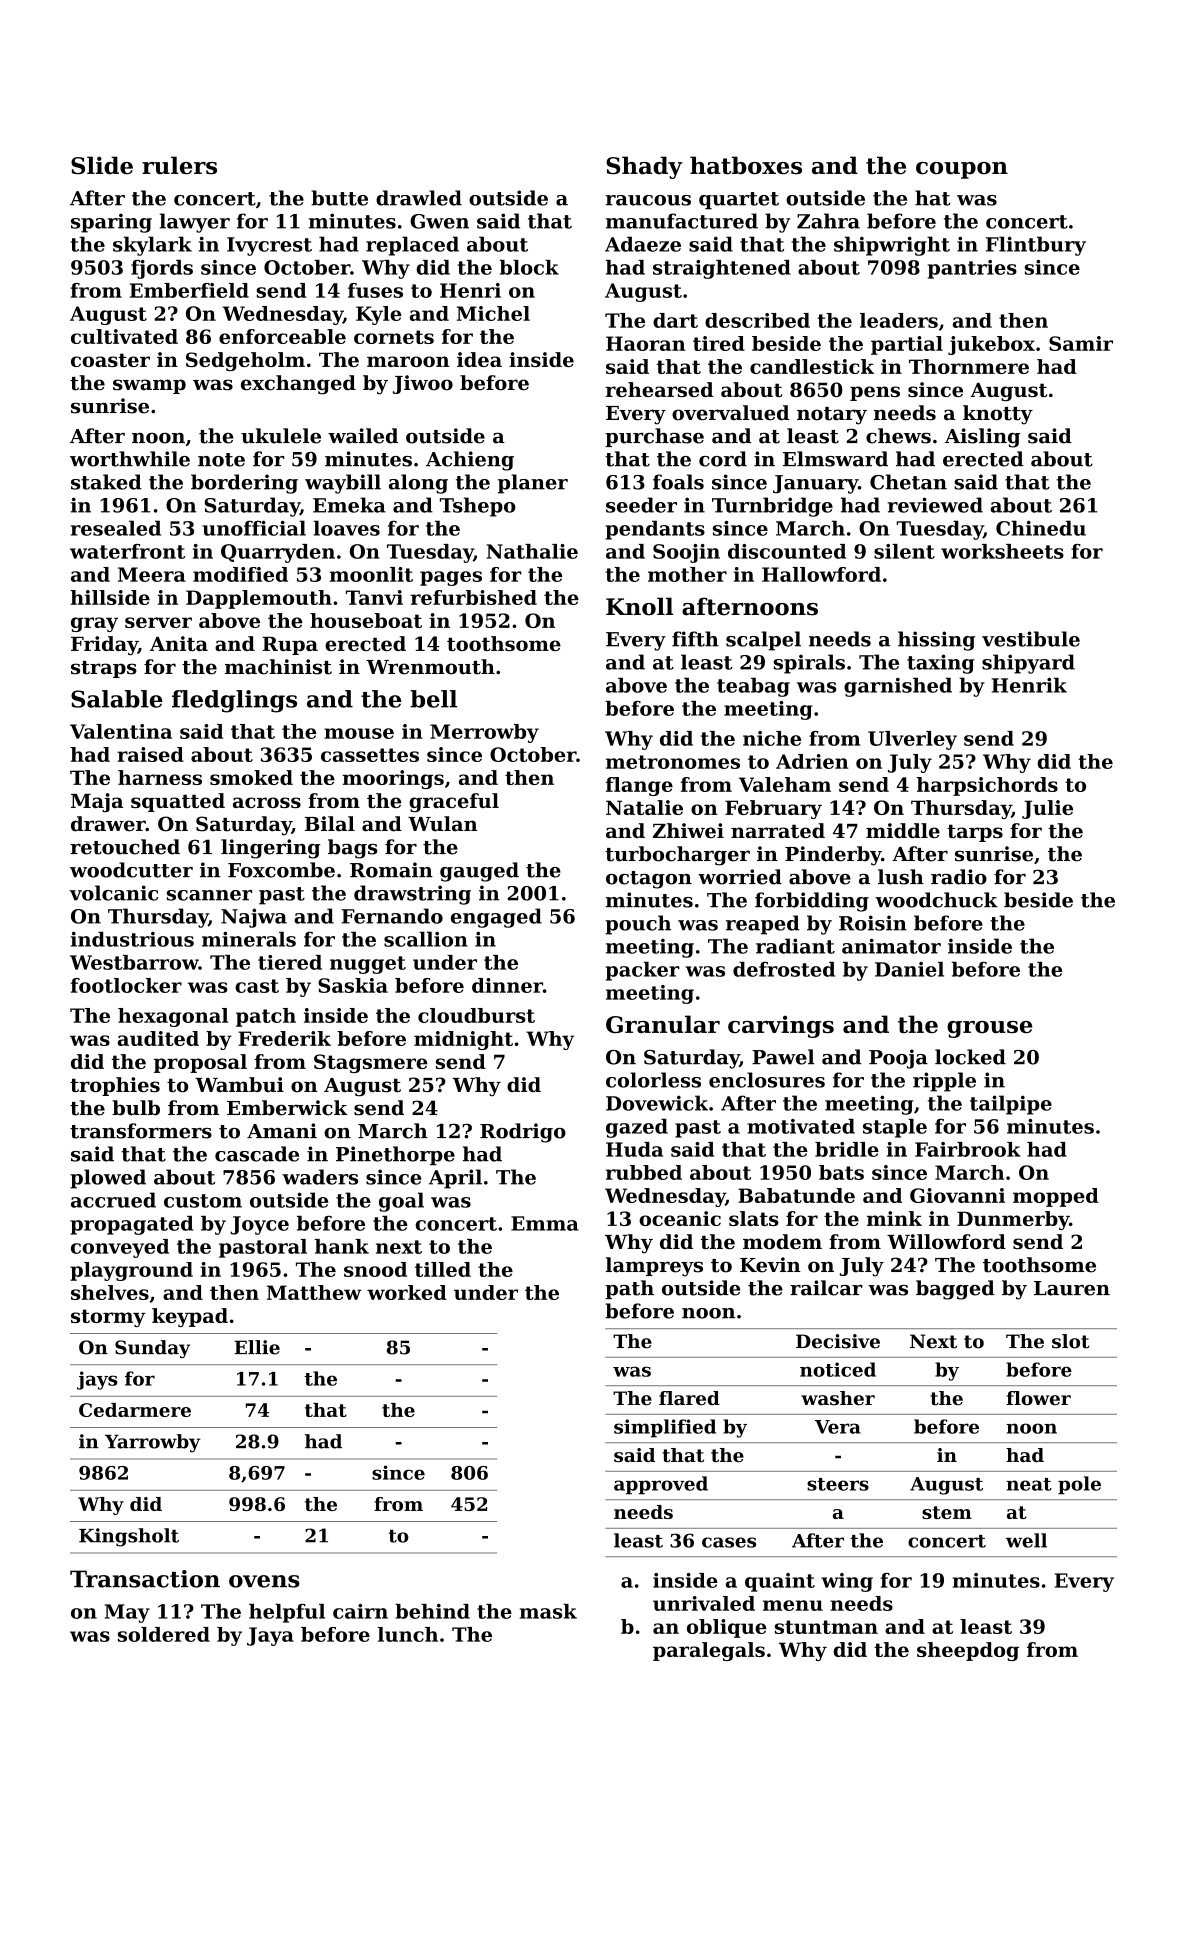 The width and height of the image is (1187, 1956). What do you see at coordinates (282, 336) in the image?
I see `enforceable` at bounding box center [282, 336].
